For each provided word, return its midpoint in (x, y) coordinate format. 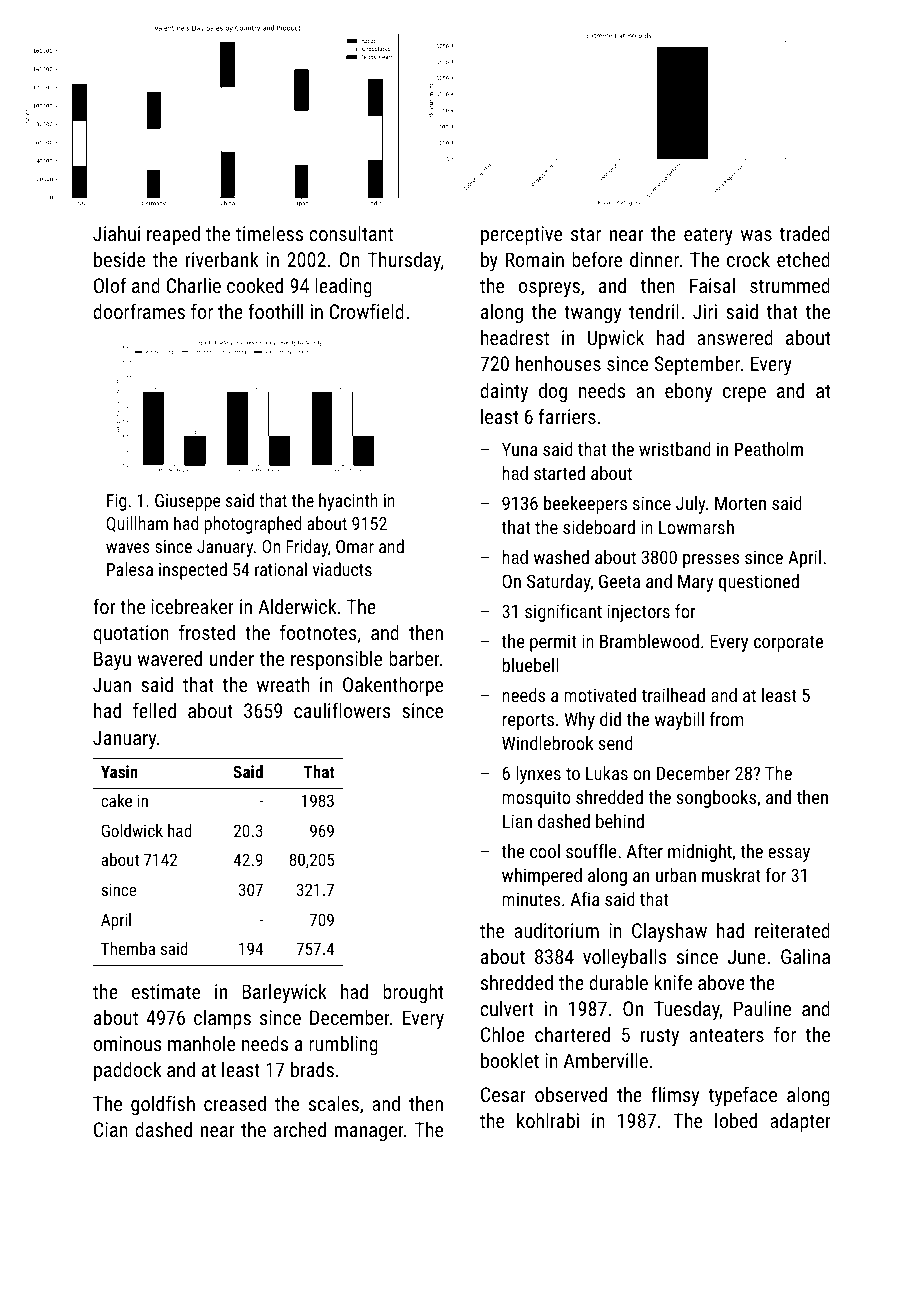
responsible (336, 660)
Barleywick (284, 993)
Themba (128, 948)
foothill (276, 311)
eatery (708, 236)
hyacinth (348, 502)
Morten (740, 503)
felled (154, 710)
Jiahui (116, 233)
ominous (127, 1043)
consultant (351, 233)
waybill (679, 721)
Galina (805, 956)
